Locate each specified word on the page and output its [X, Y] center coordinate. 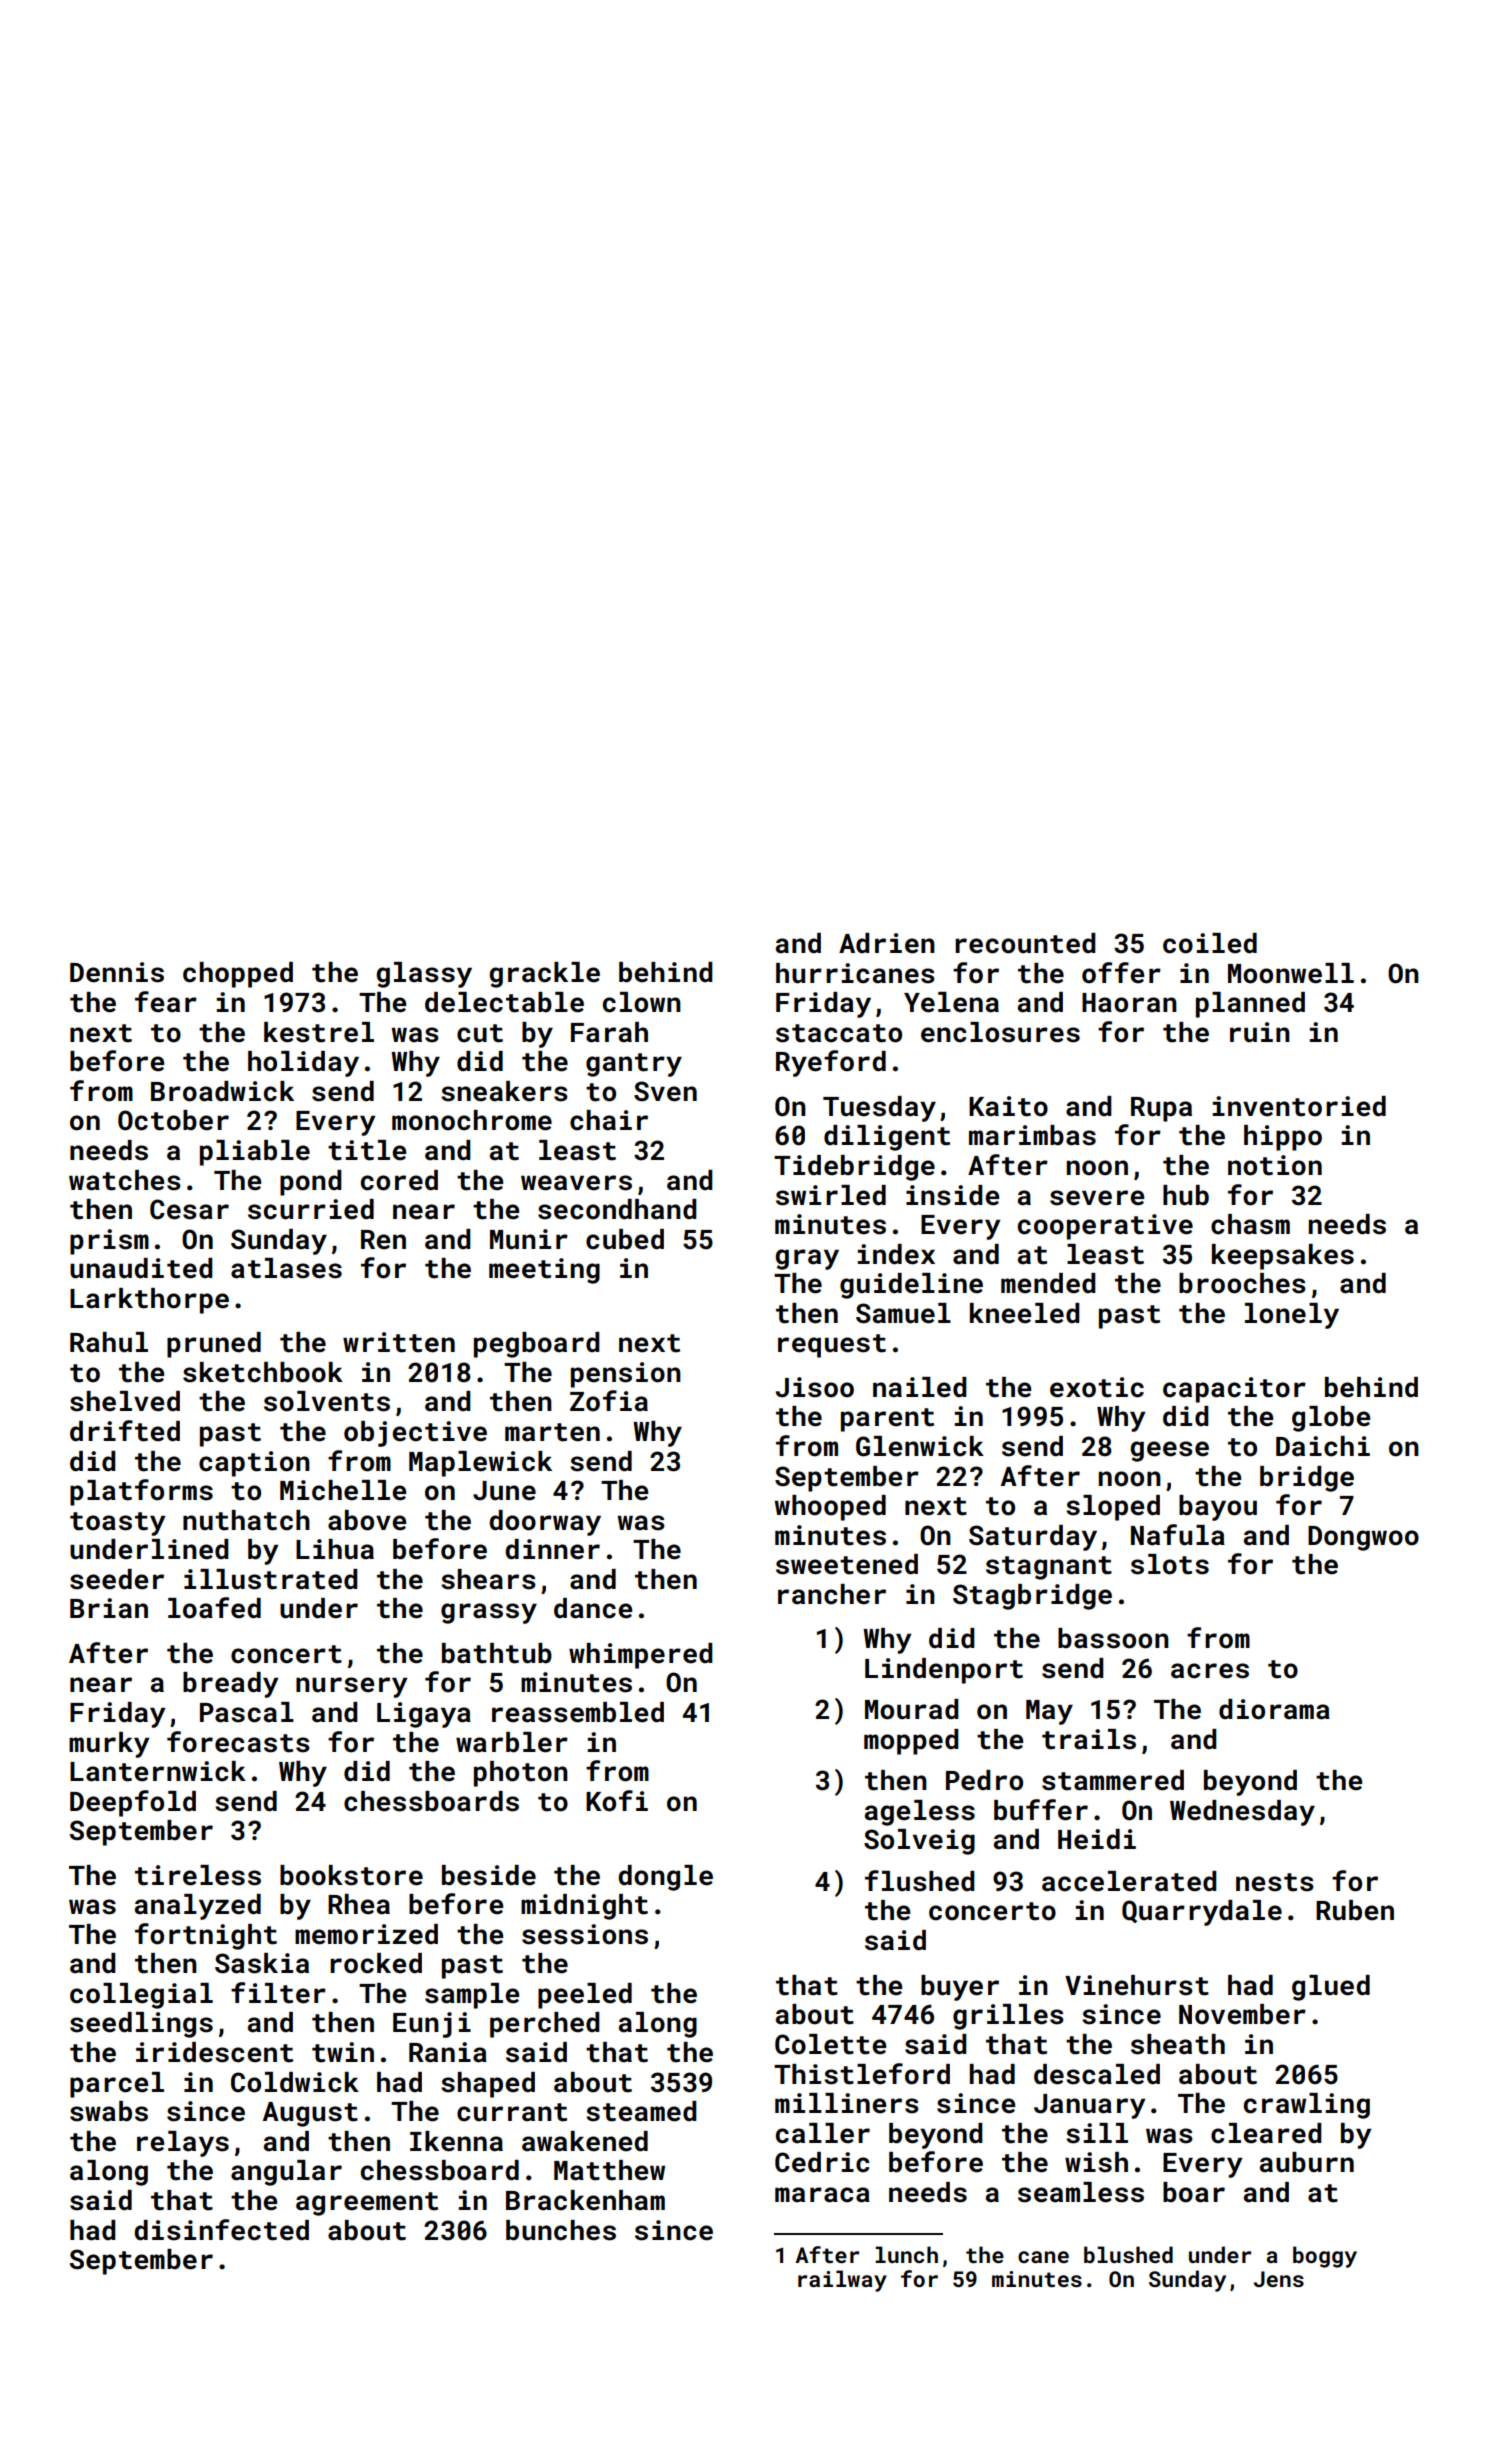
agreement [367, 2204]
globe [1331, 1419]
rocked [376, 1963]
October [173, 1120]
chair [609, 1120]
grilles [1008, 2017]
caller [823, 2133]
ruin [1260, 1032]
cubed [625, 1239]
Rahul [109, 1342]
